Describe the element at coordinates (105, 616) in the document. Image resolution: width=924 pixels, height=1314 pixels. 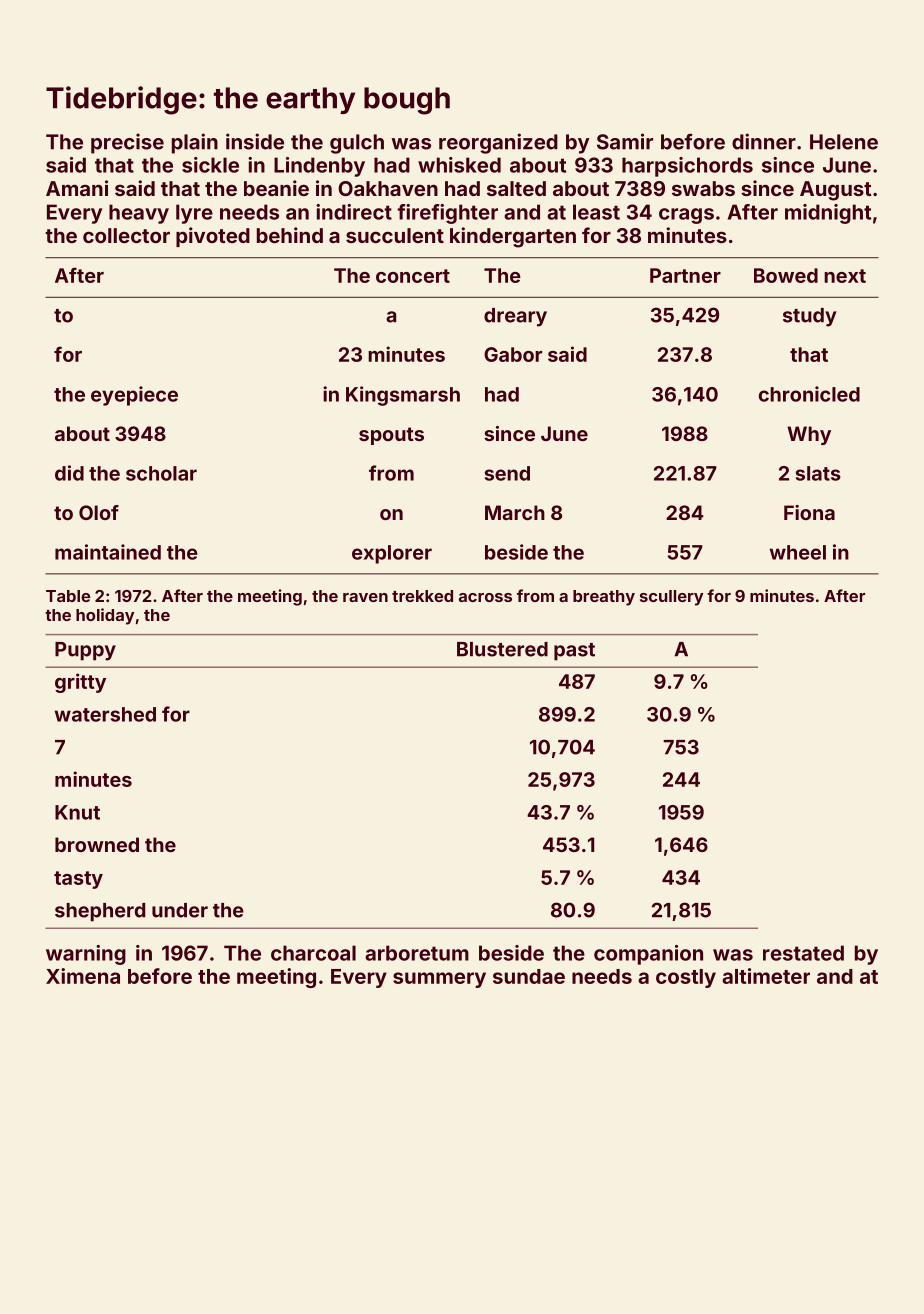
I see `holiday` at that location.
